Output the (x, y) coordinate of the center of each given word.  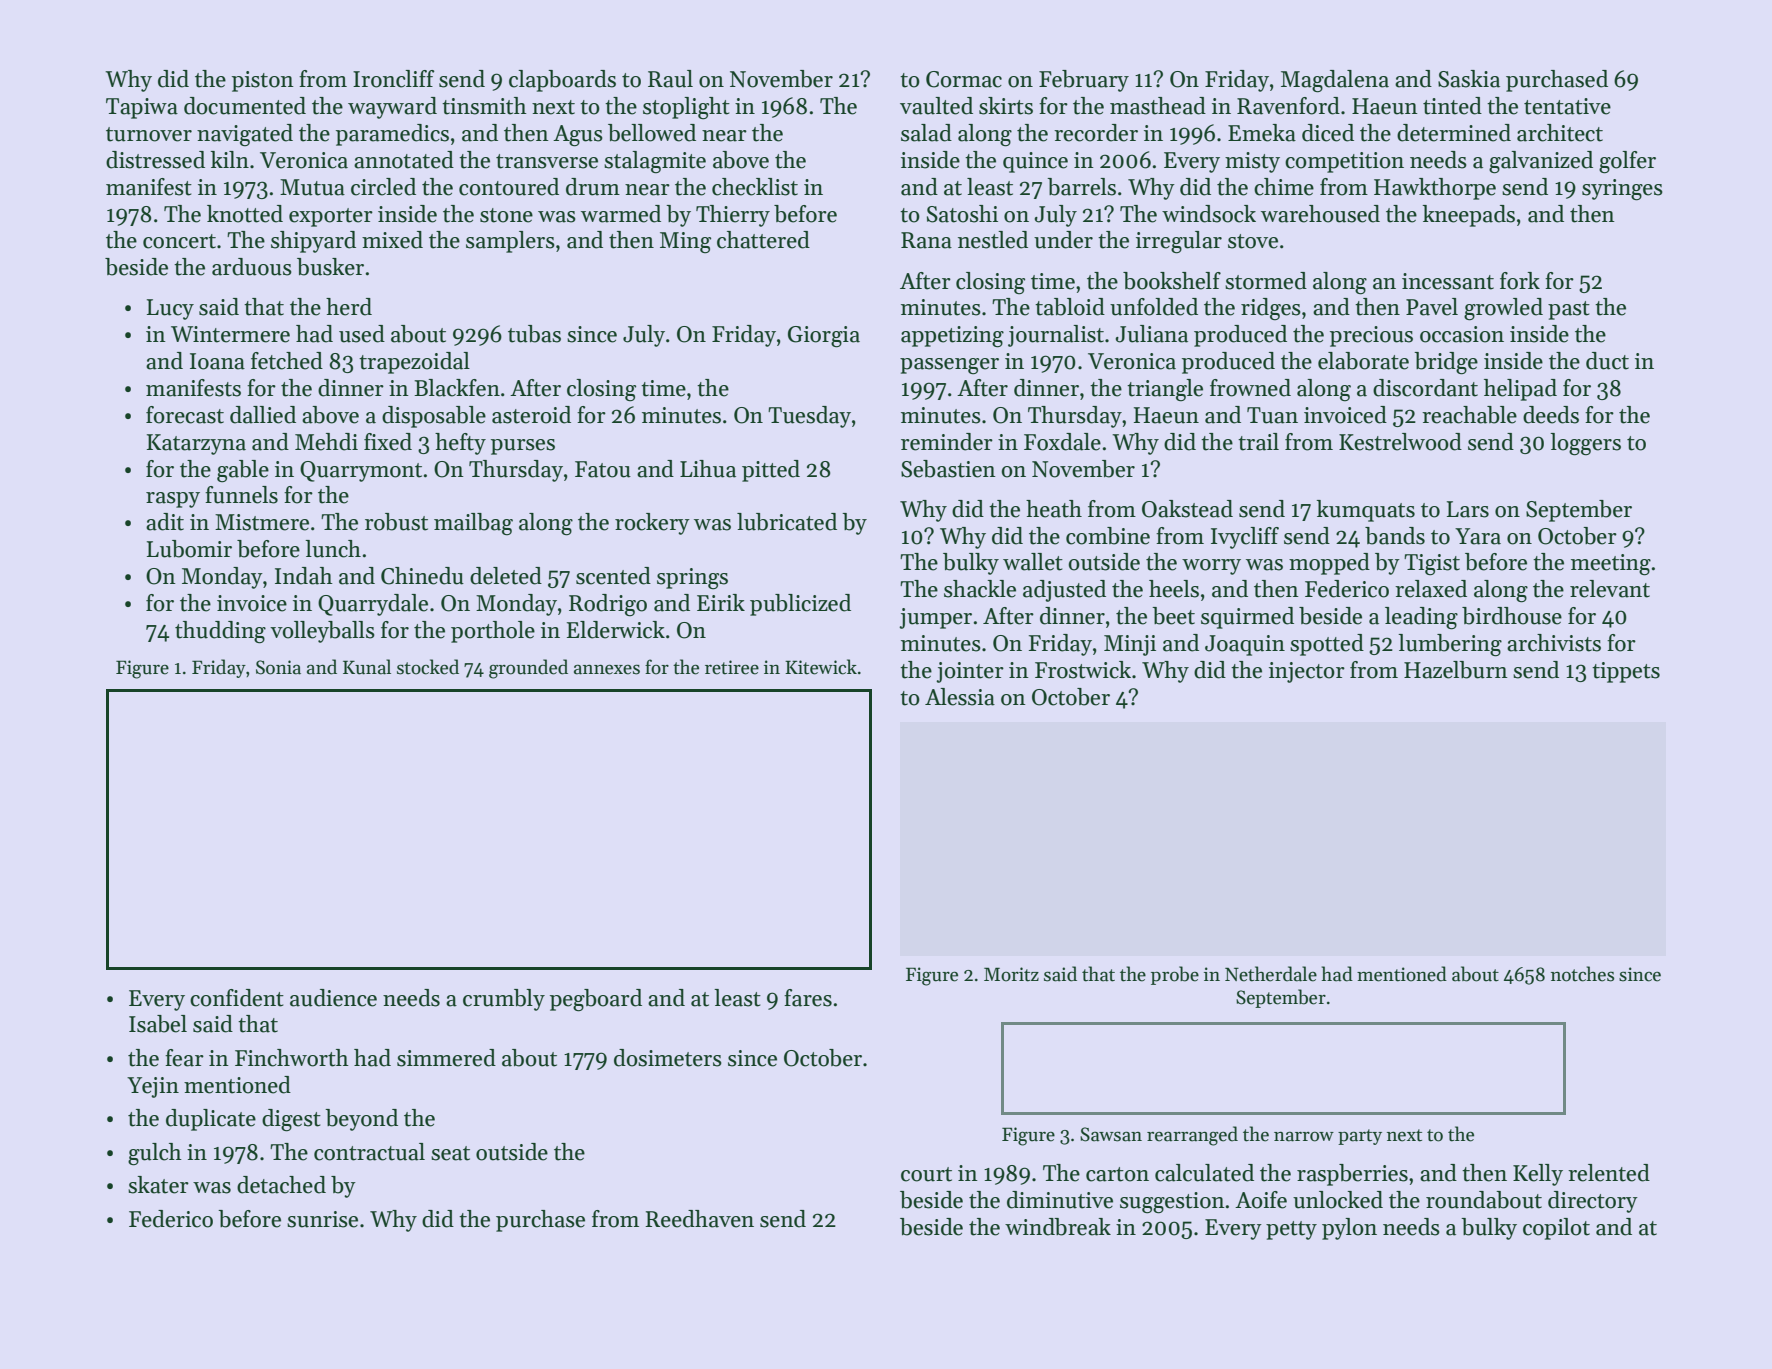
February (1084, 81)
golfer (1627, 162)
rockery (652, 524)
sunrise (322, 1219)
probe (1175, 975)
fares (808, 998)
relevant (1610, 589)
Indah (304, 576)
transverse (547, 161)
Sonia (278, 667)
